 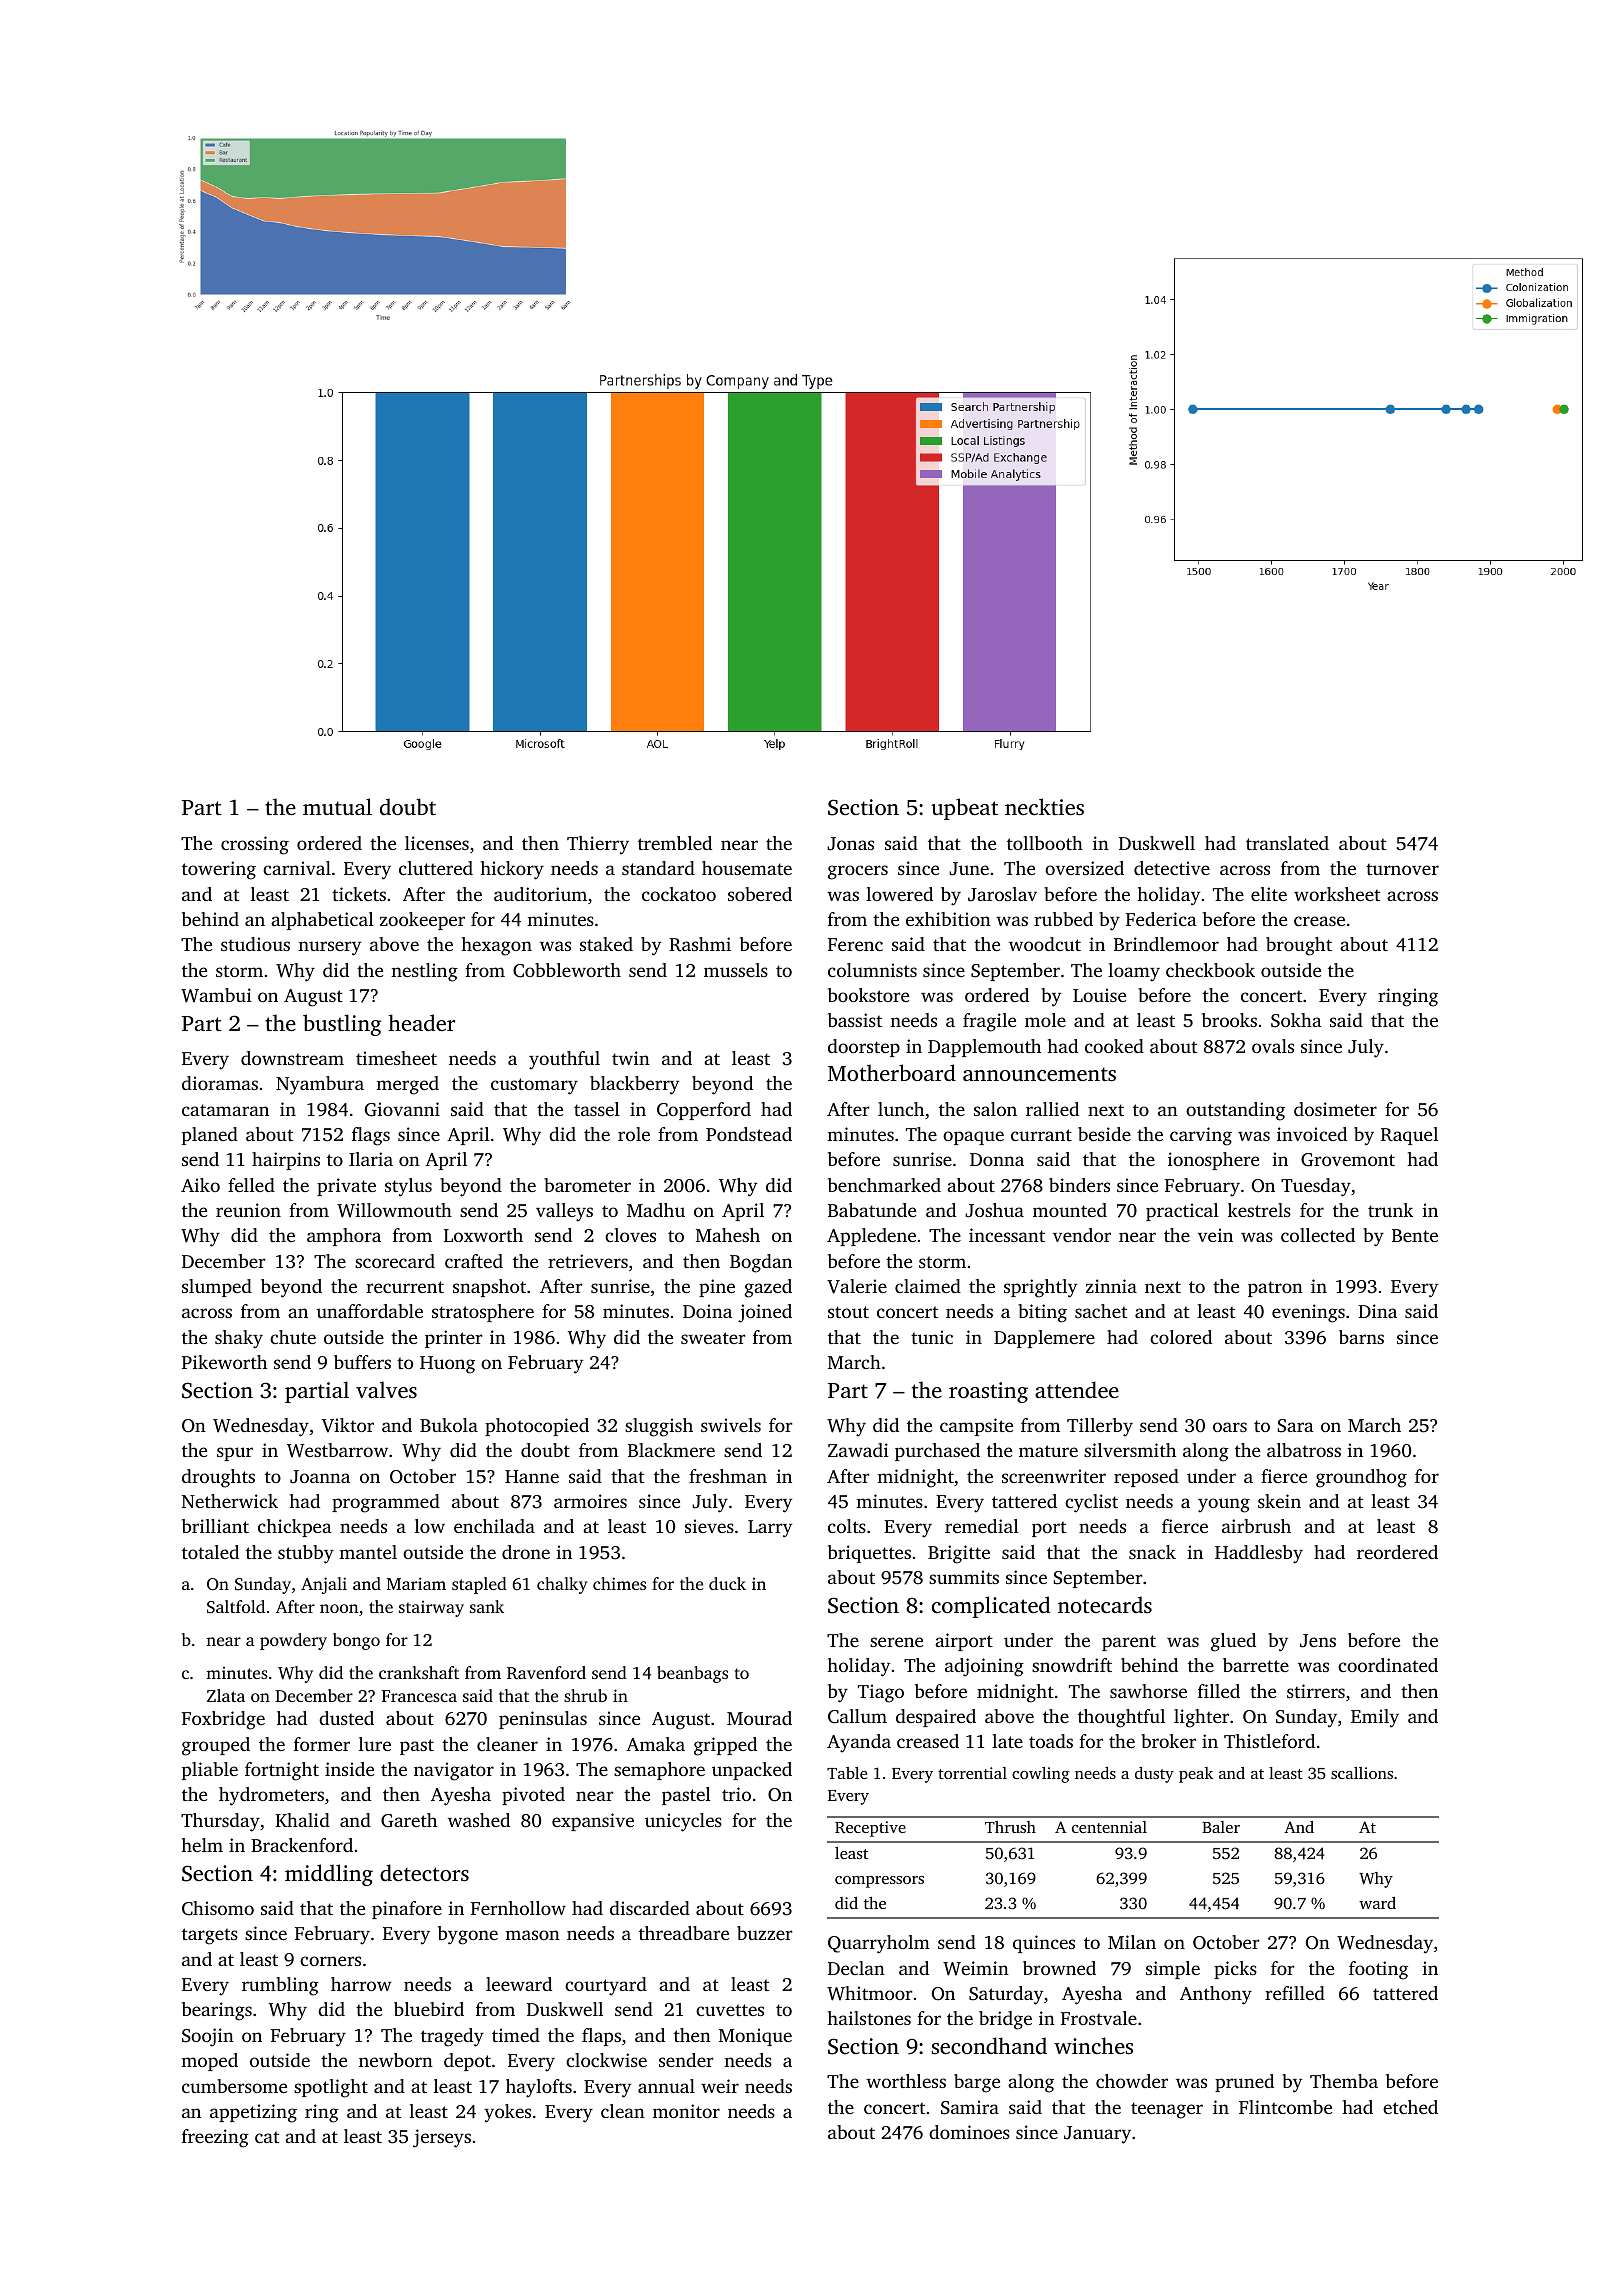 What do you see at coordinates (1269, 894) in the screenshot?
I see `elite` at bounding box center [1269, 894].
